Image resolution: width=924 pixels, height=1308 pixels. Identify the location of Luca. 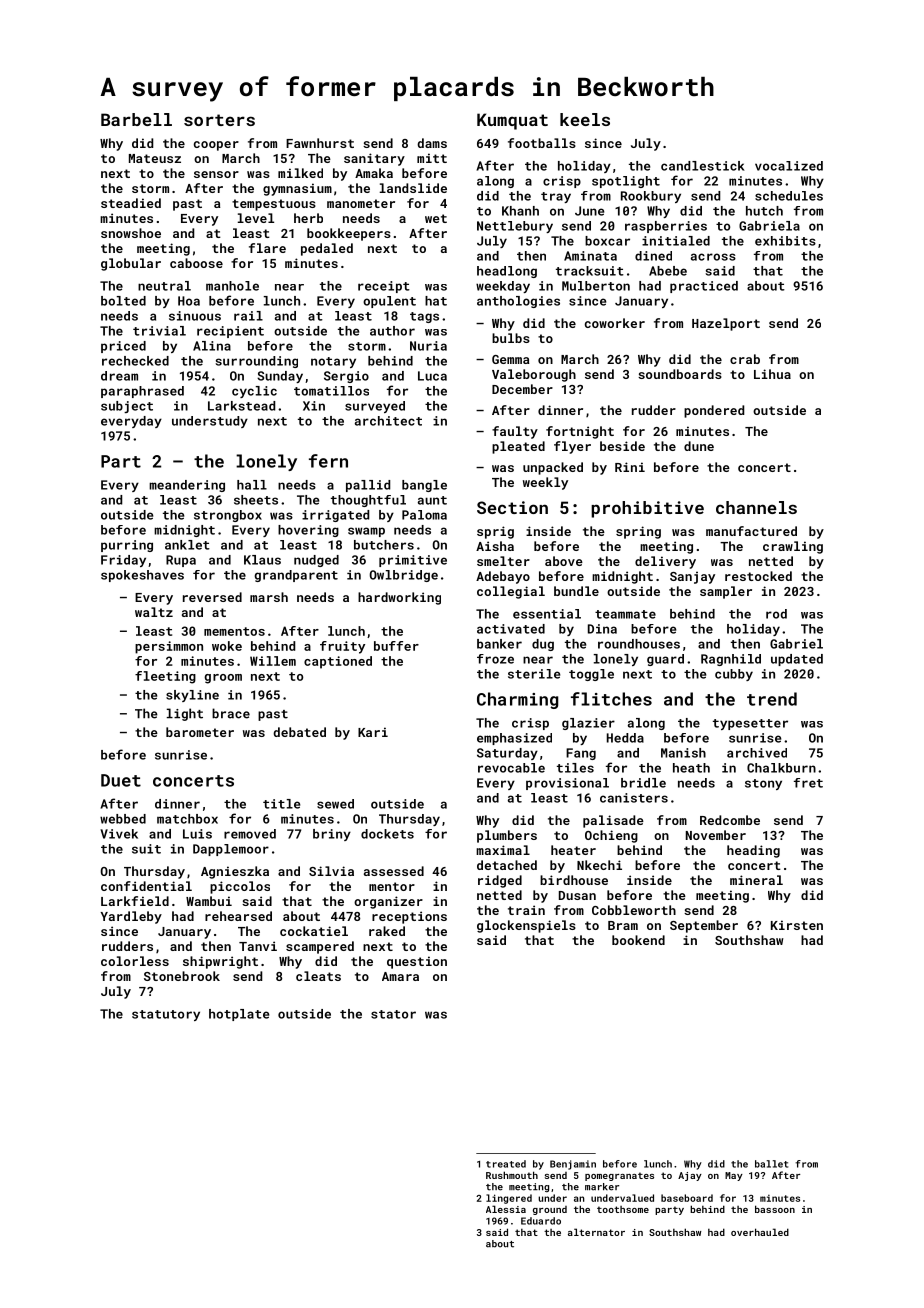
(432, 376).
